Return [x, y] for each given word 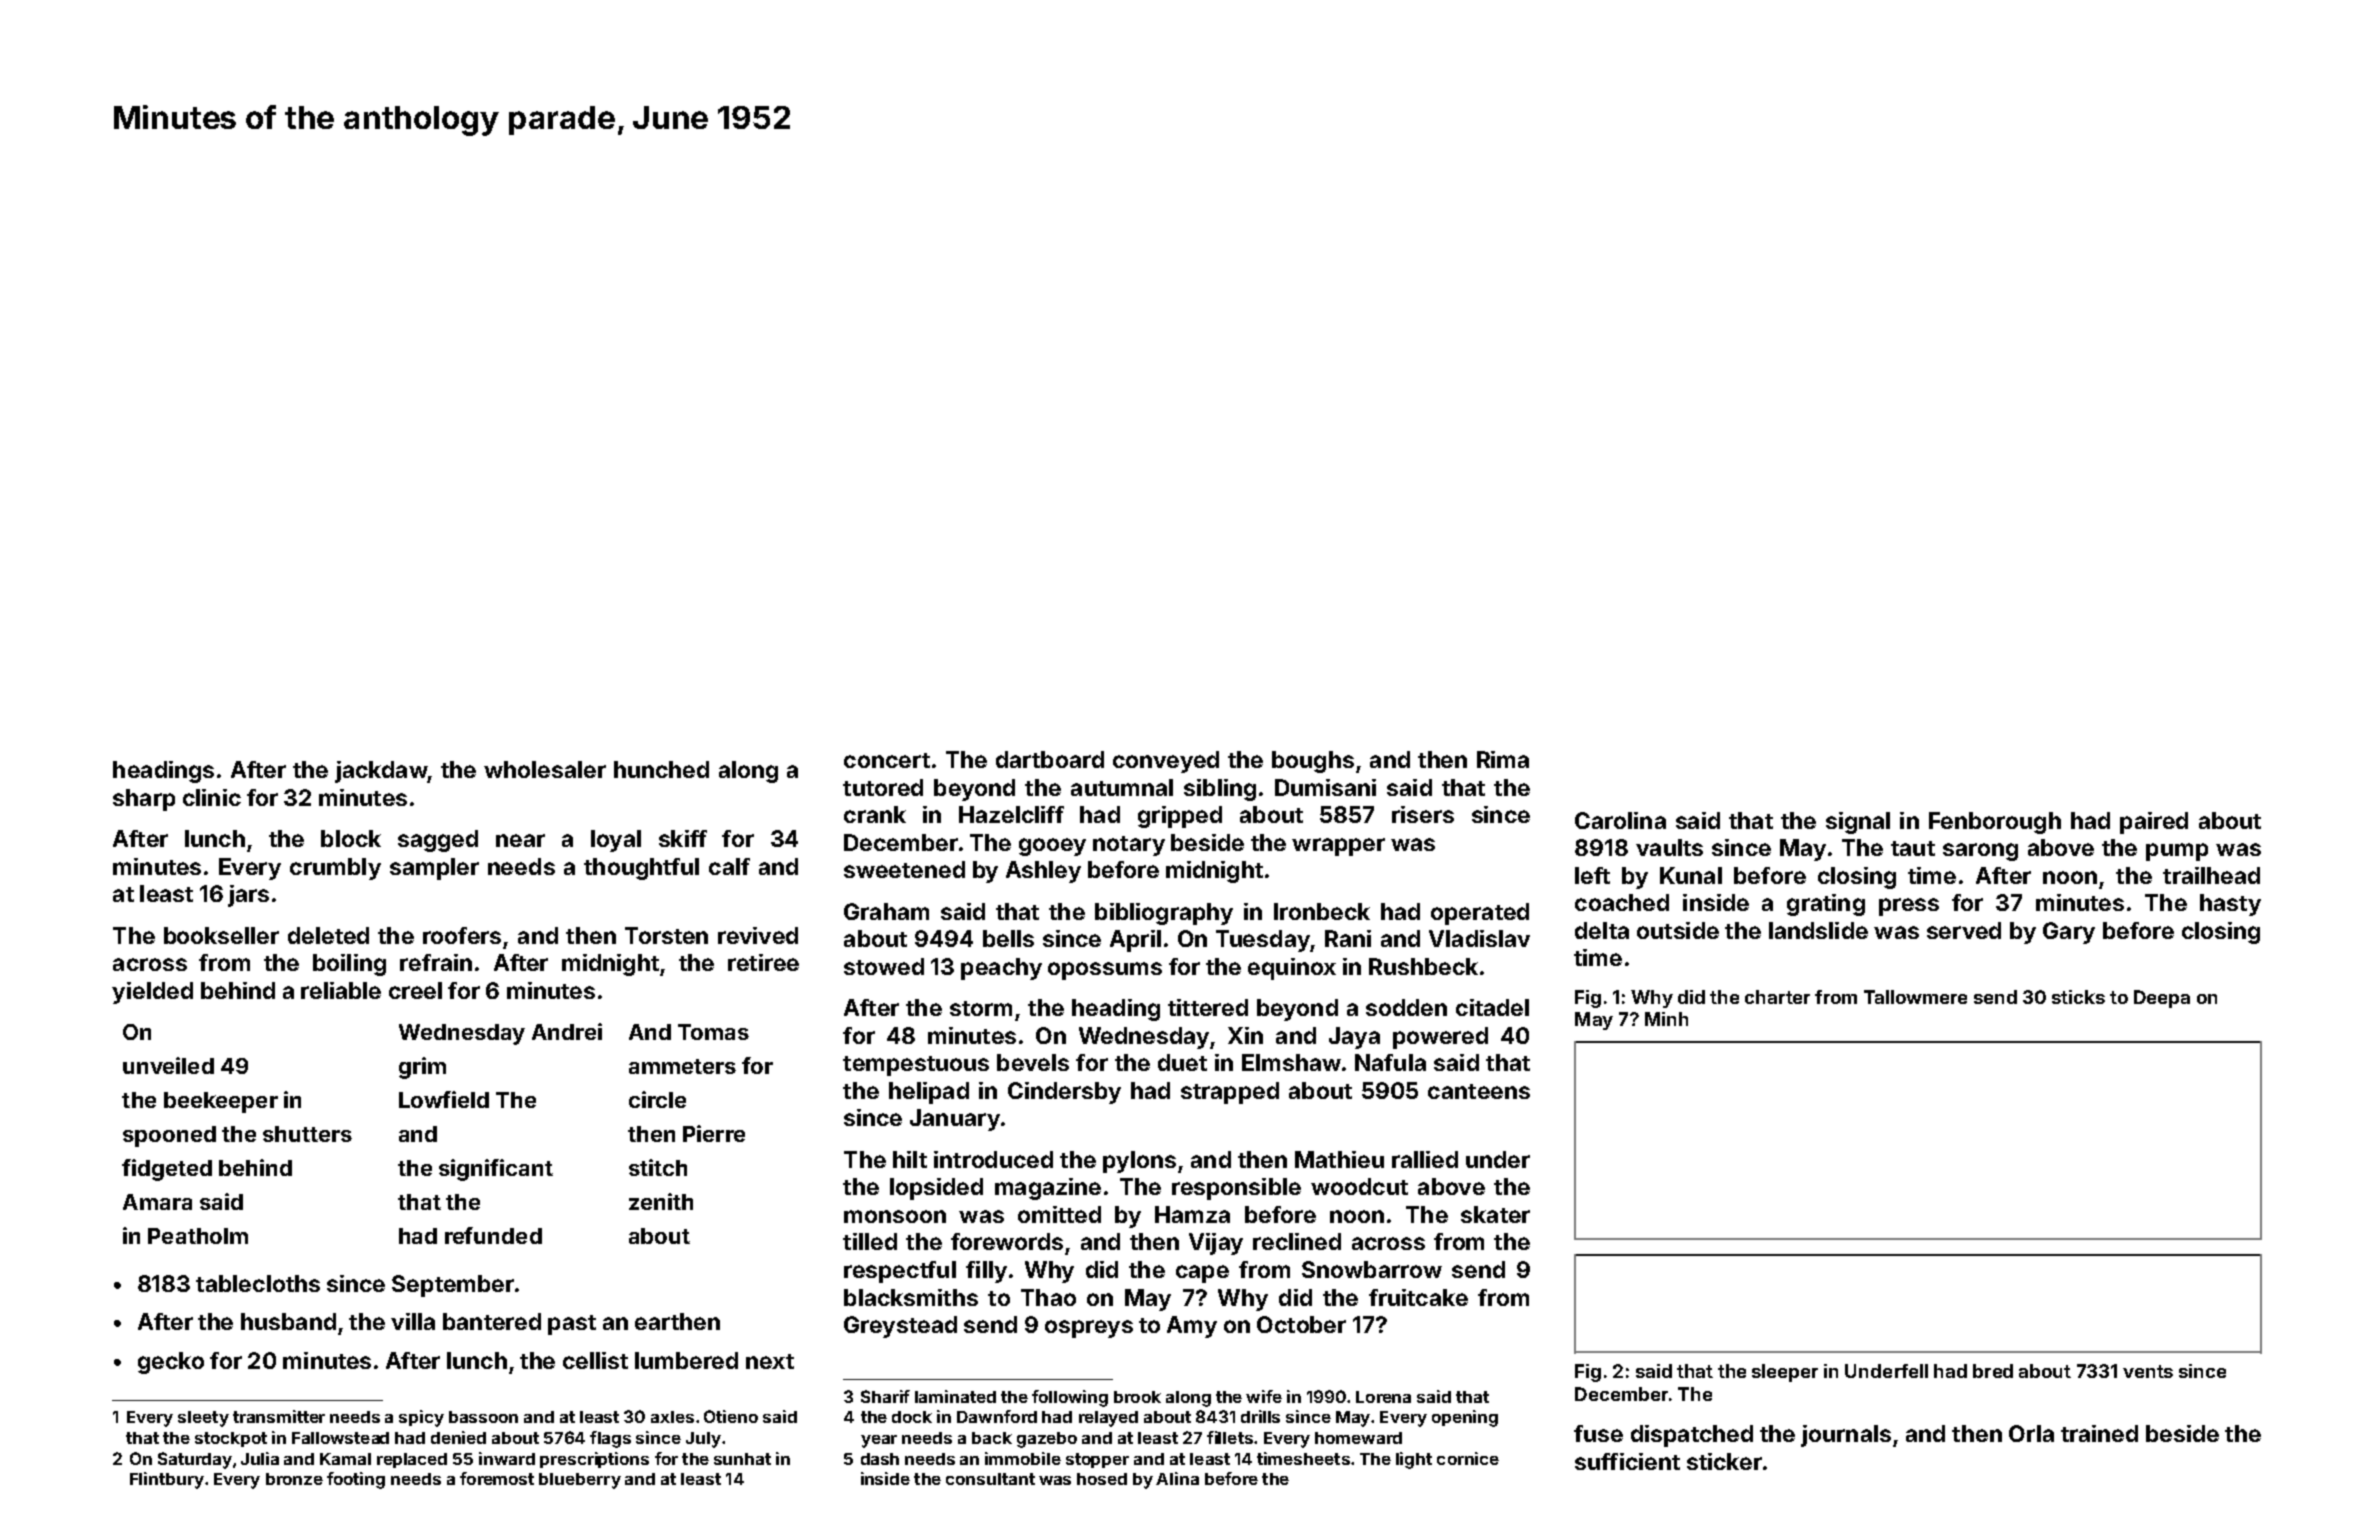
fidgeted [167, 1170]
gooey [1052, 847]
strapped [1230, 1093]
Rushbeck [1423, 966]
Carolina [1620, 820]
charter [1777, 997]
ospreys [1089, 1329]
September [453, 1286]
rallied [1425, 1159]
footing [356, 1480]
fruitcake [1418, 1297]
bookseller [221, 935]
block [351, 838]
